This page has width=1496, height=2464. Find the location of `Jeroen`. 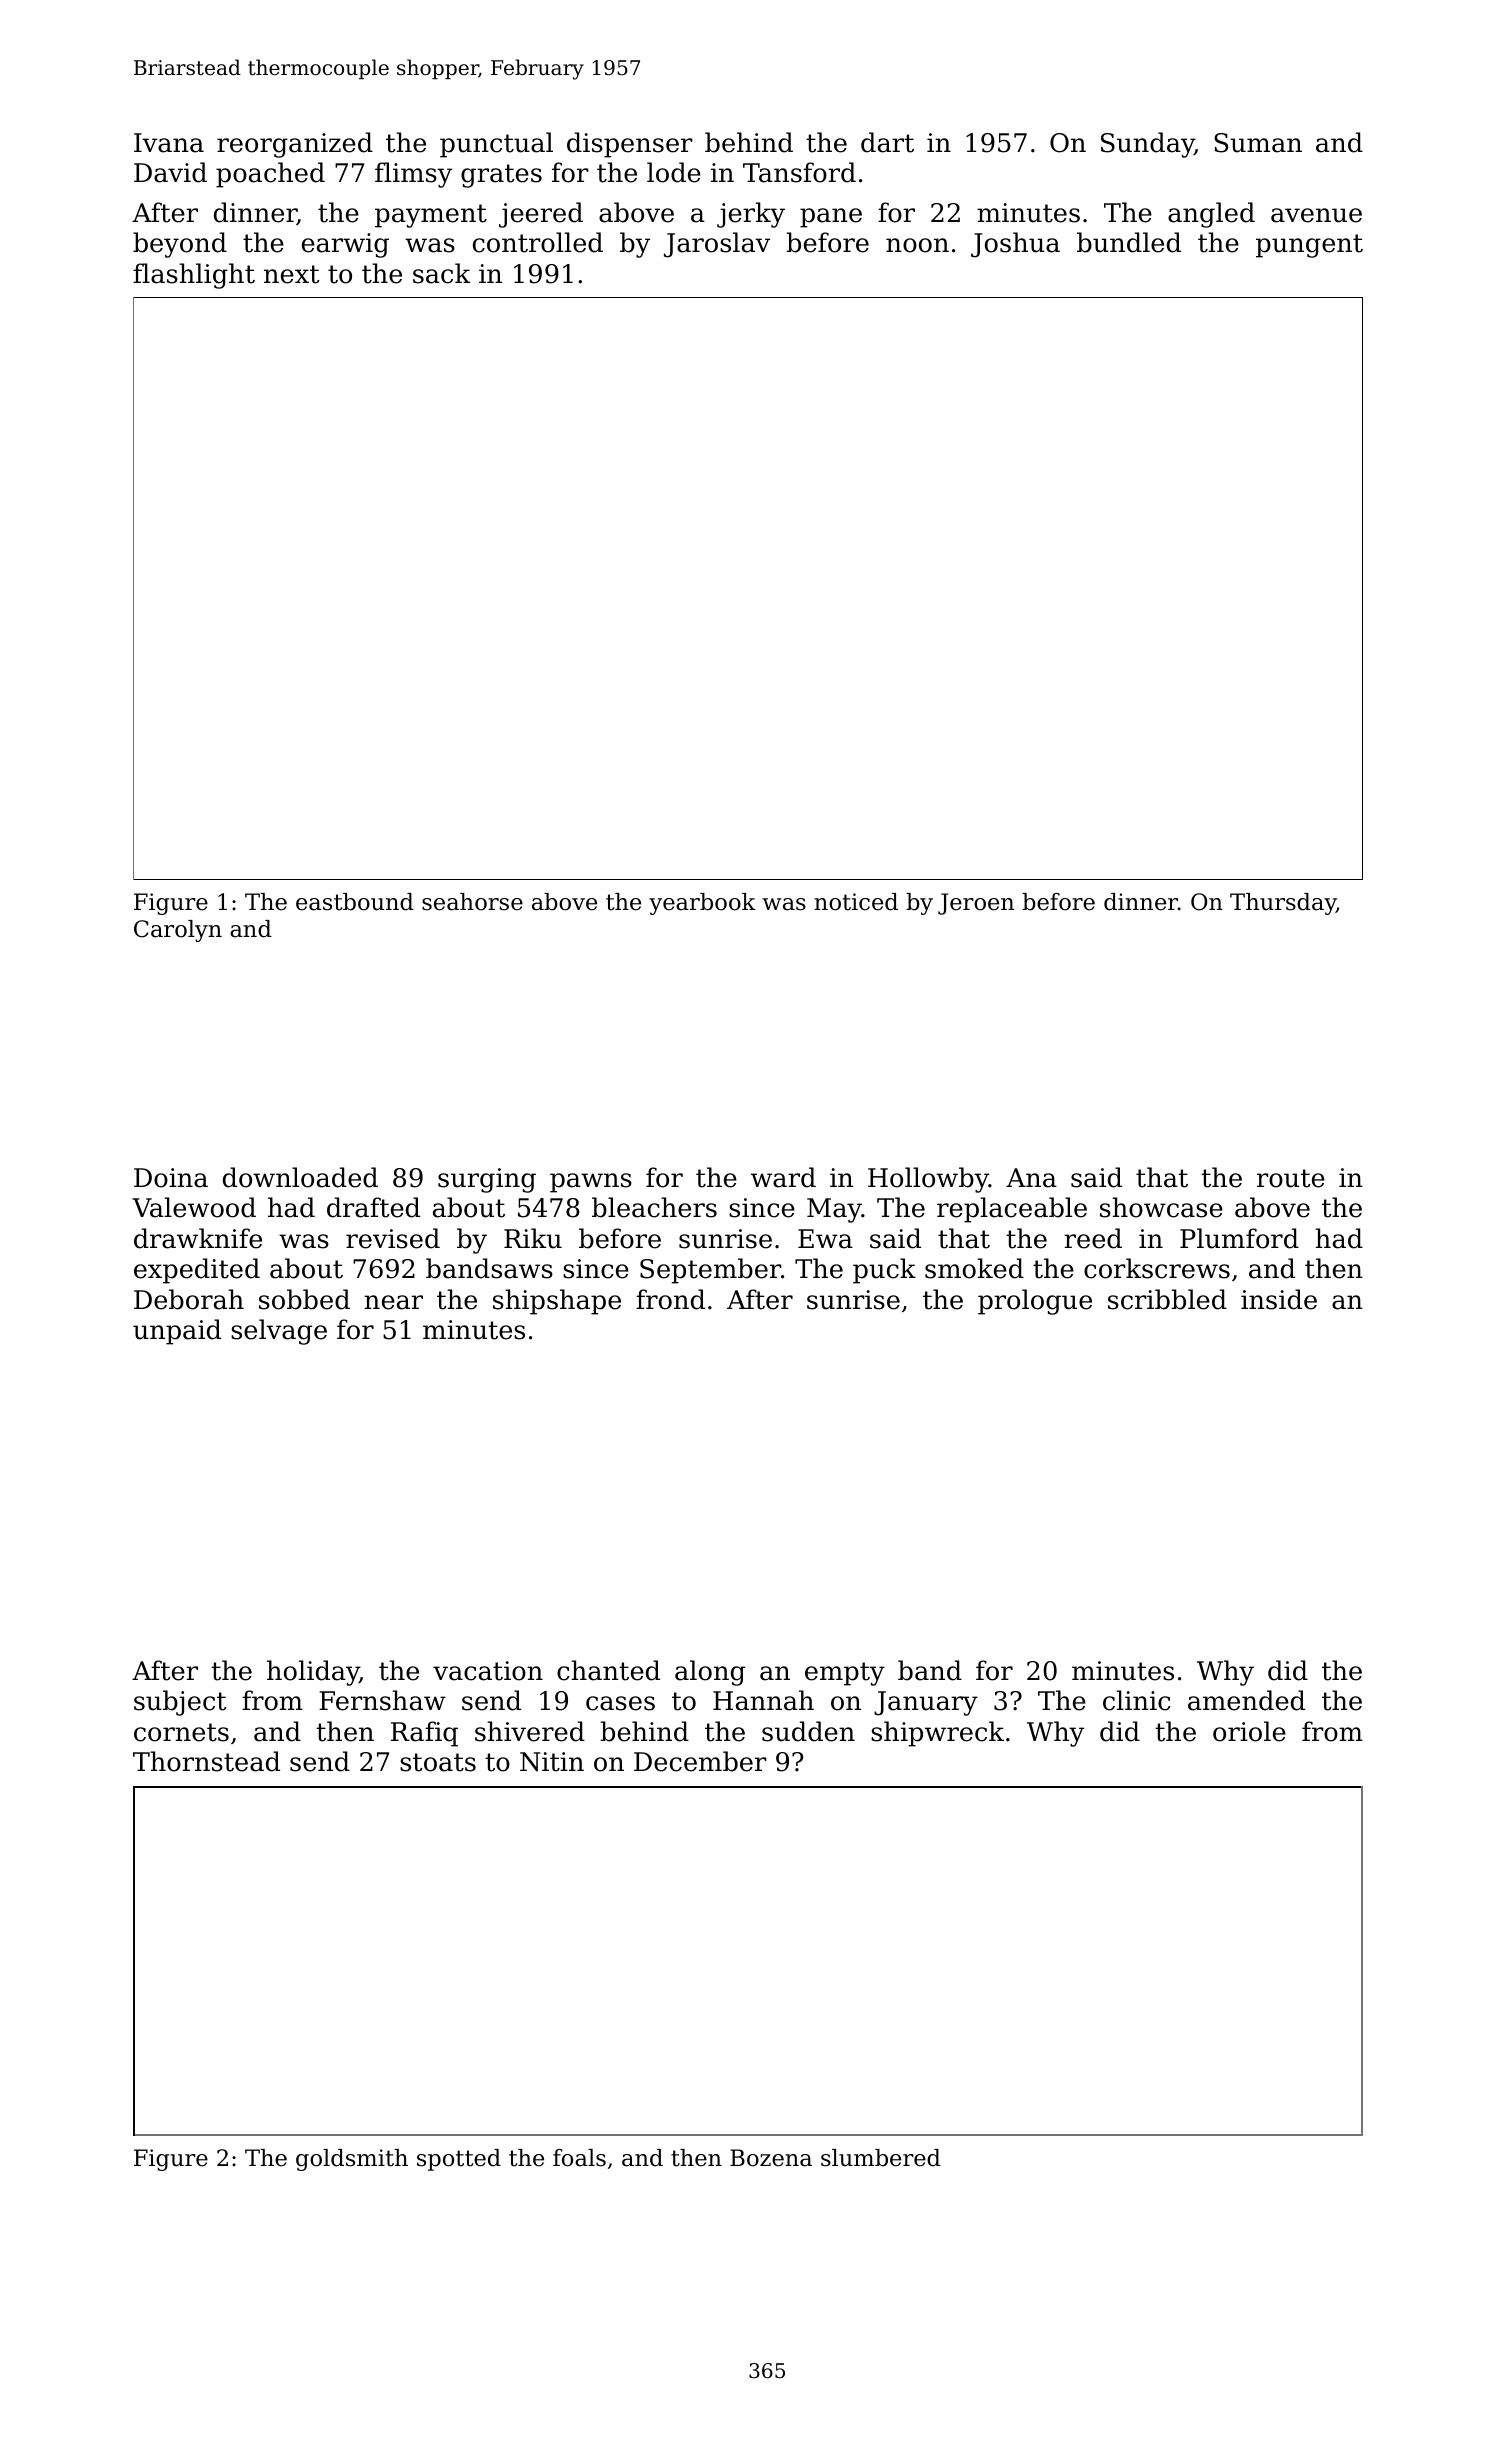

Jeroen is located at coordinates (976, 904).
